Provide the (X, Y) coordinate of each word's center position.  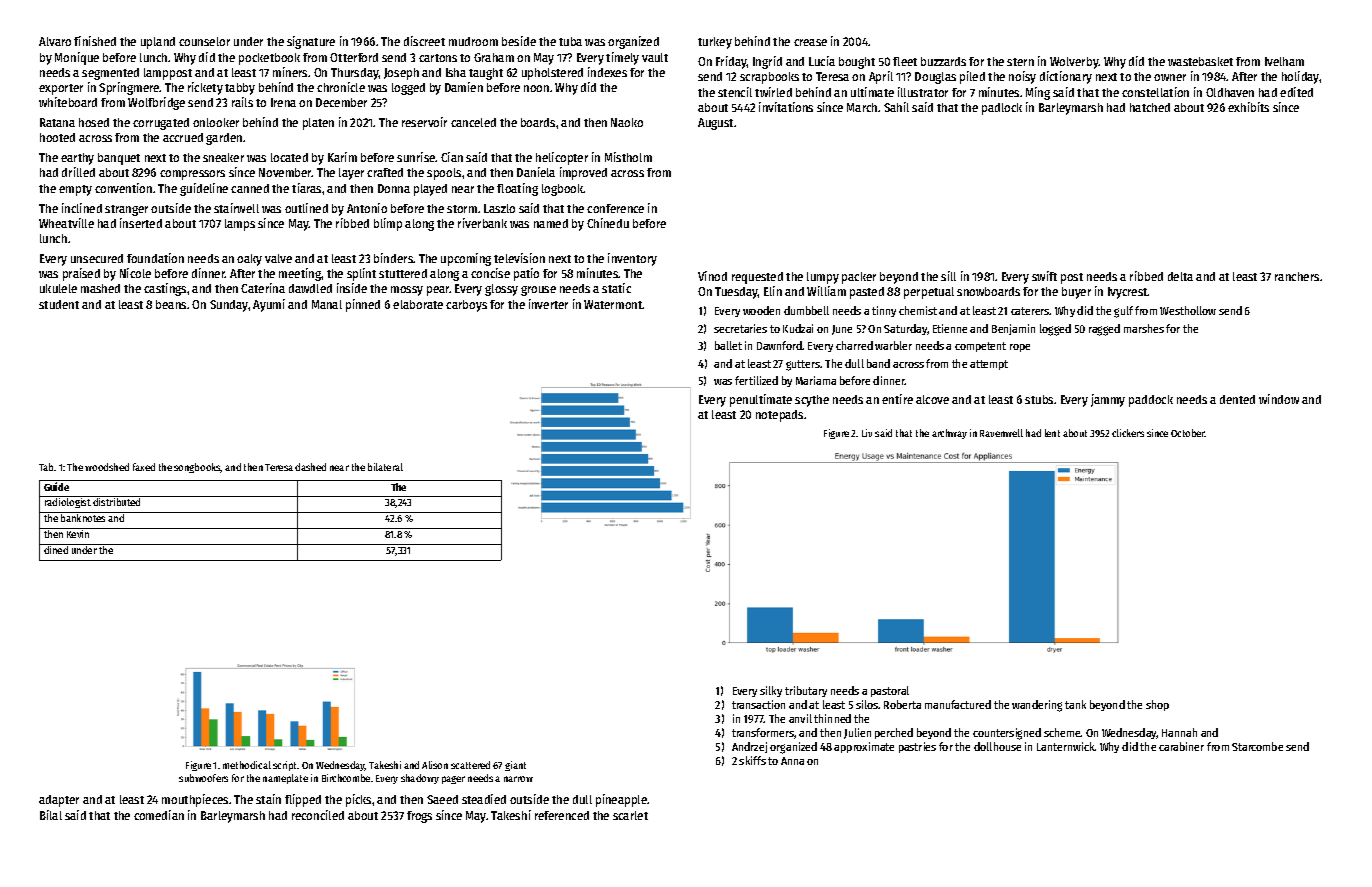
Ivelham (1284, 61)
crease (810, 42)
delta (1180, 276)
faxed (144, 467)
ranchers (1297, 276)
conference (615, 208)
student (59, 304)
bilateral (385, 467)
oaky (249, 260)
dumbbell (806, 310)
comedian (159, 815)
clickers (1128, 433)
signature (311, 42)
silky (771, 691)
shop (1157, 705)
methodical (247, 765)
